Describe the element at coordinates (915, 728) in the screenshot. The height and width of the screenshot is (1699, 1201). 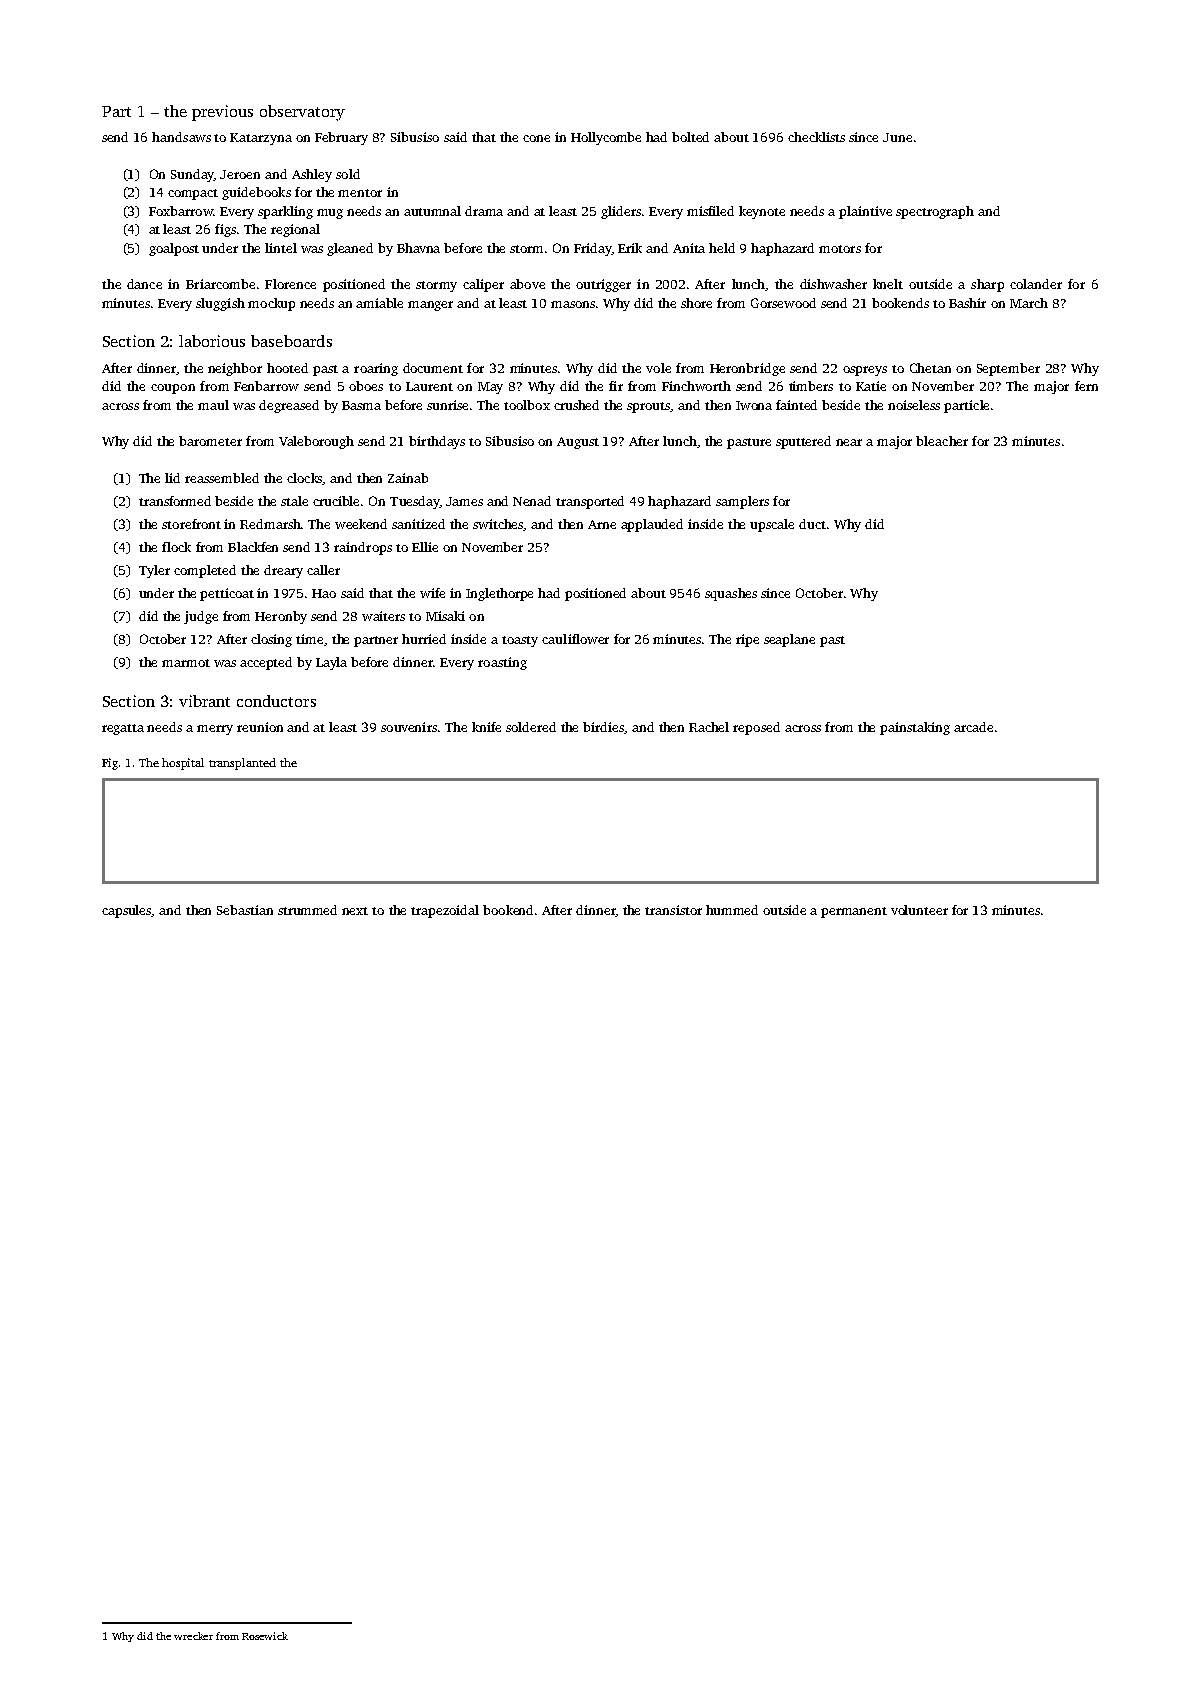
I see `painstaking` at that location.
